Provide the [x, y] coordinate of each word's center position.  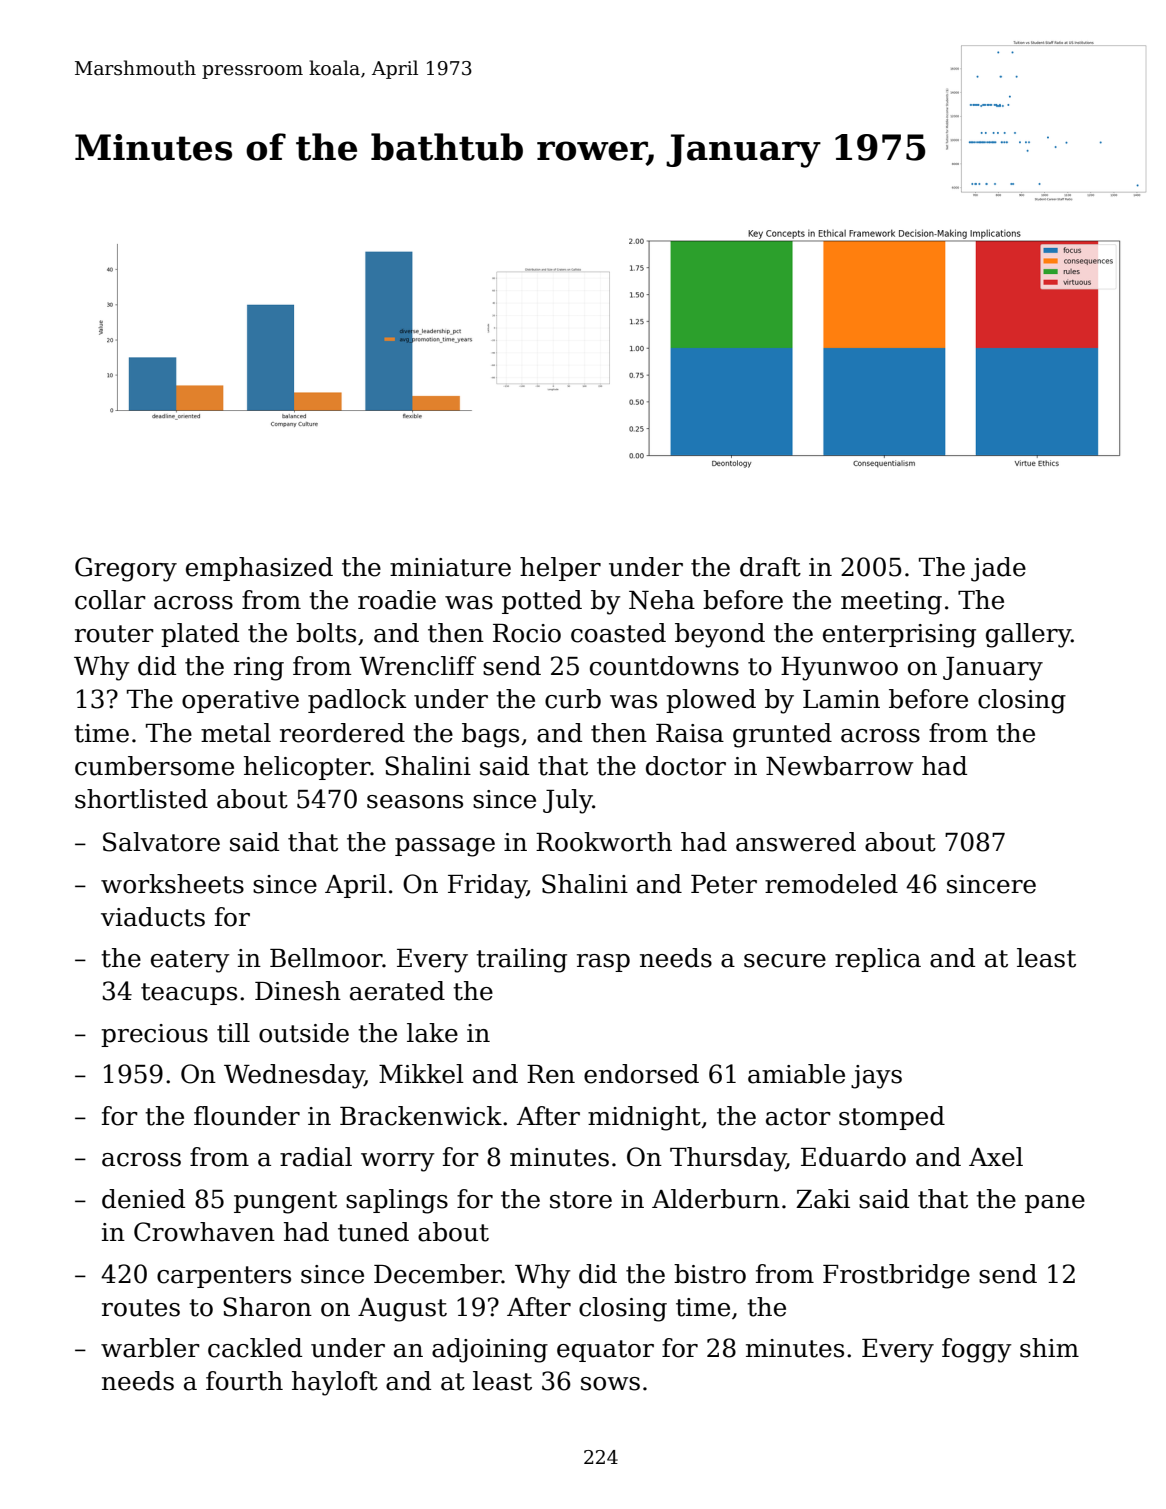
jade [998, 569]
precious [154, 1035]
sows [610, 1384]
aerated [397, 991]
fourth [244, 1381]
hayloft [335, 1383]
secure [785, 961]
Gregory [126, 569]
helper [560, 569]
